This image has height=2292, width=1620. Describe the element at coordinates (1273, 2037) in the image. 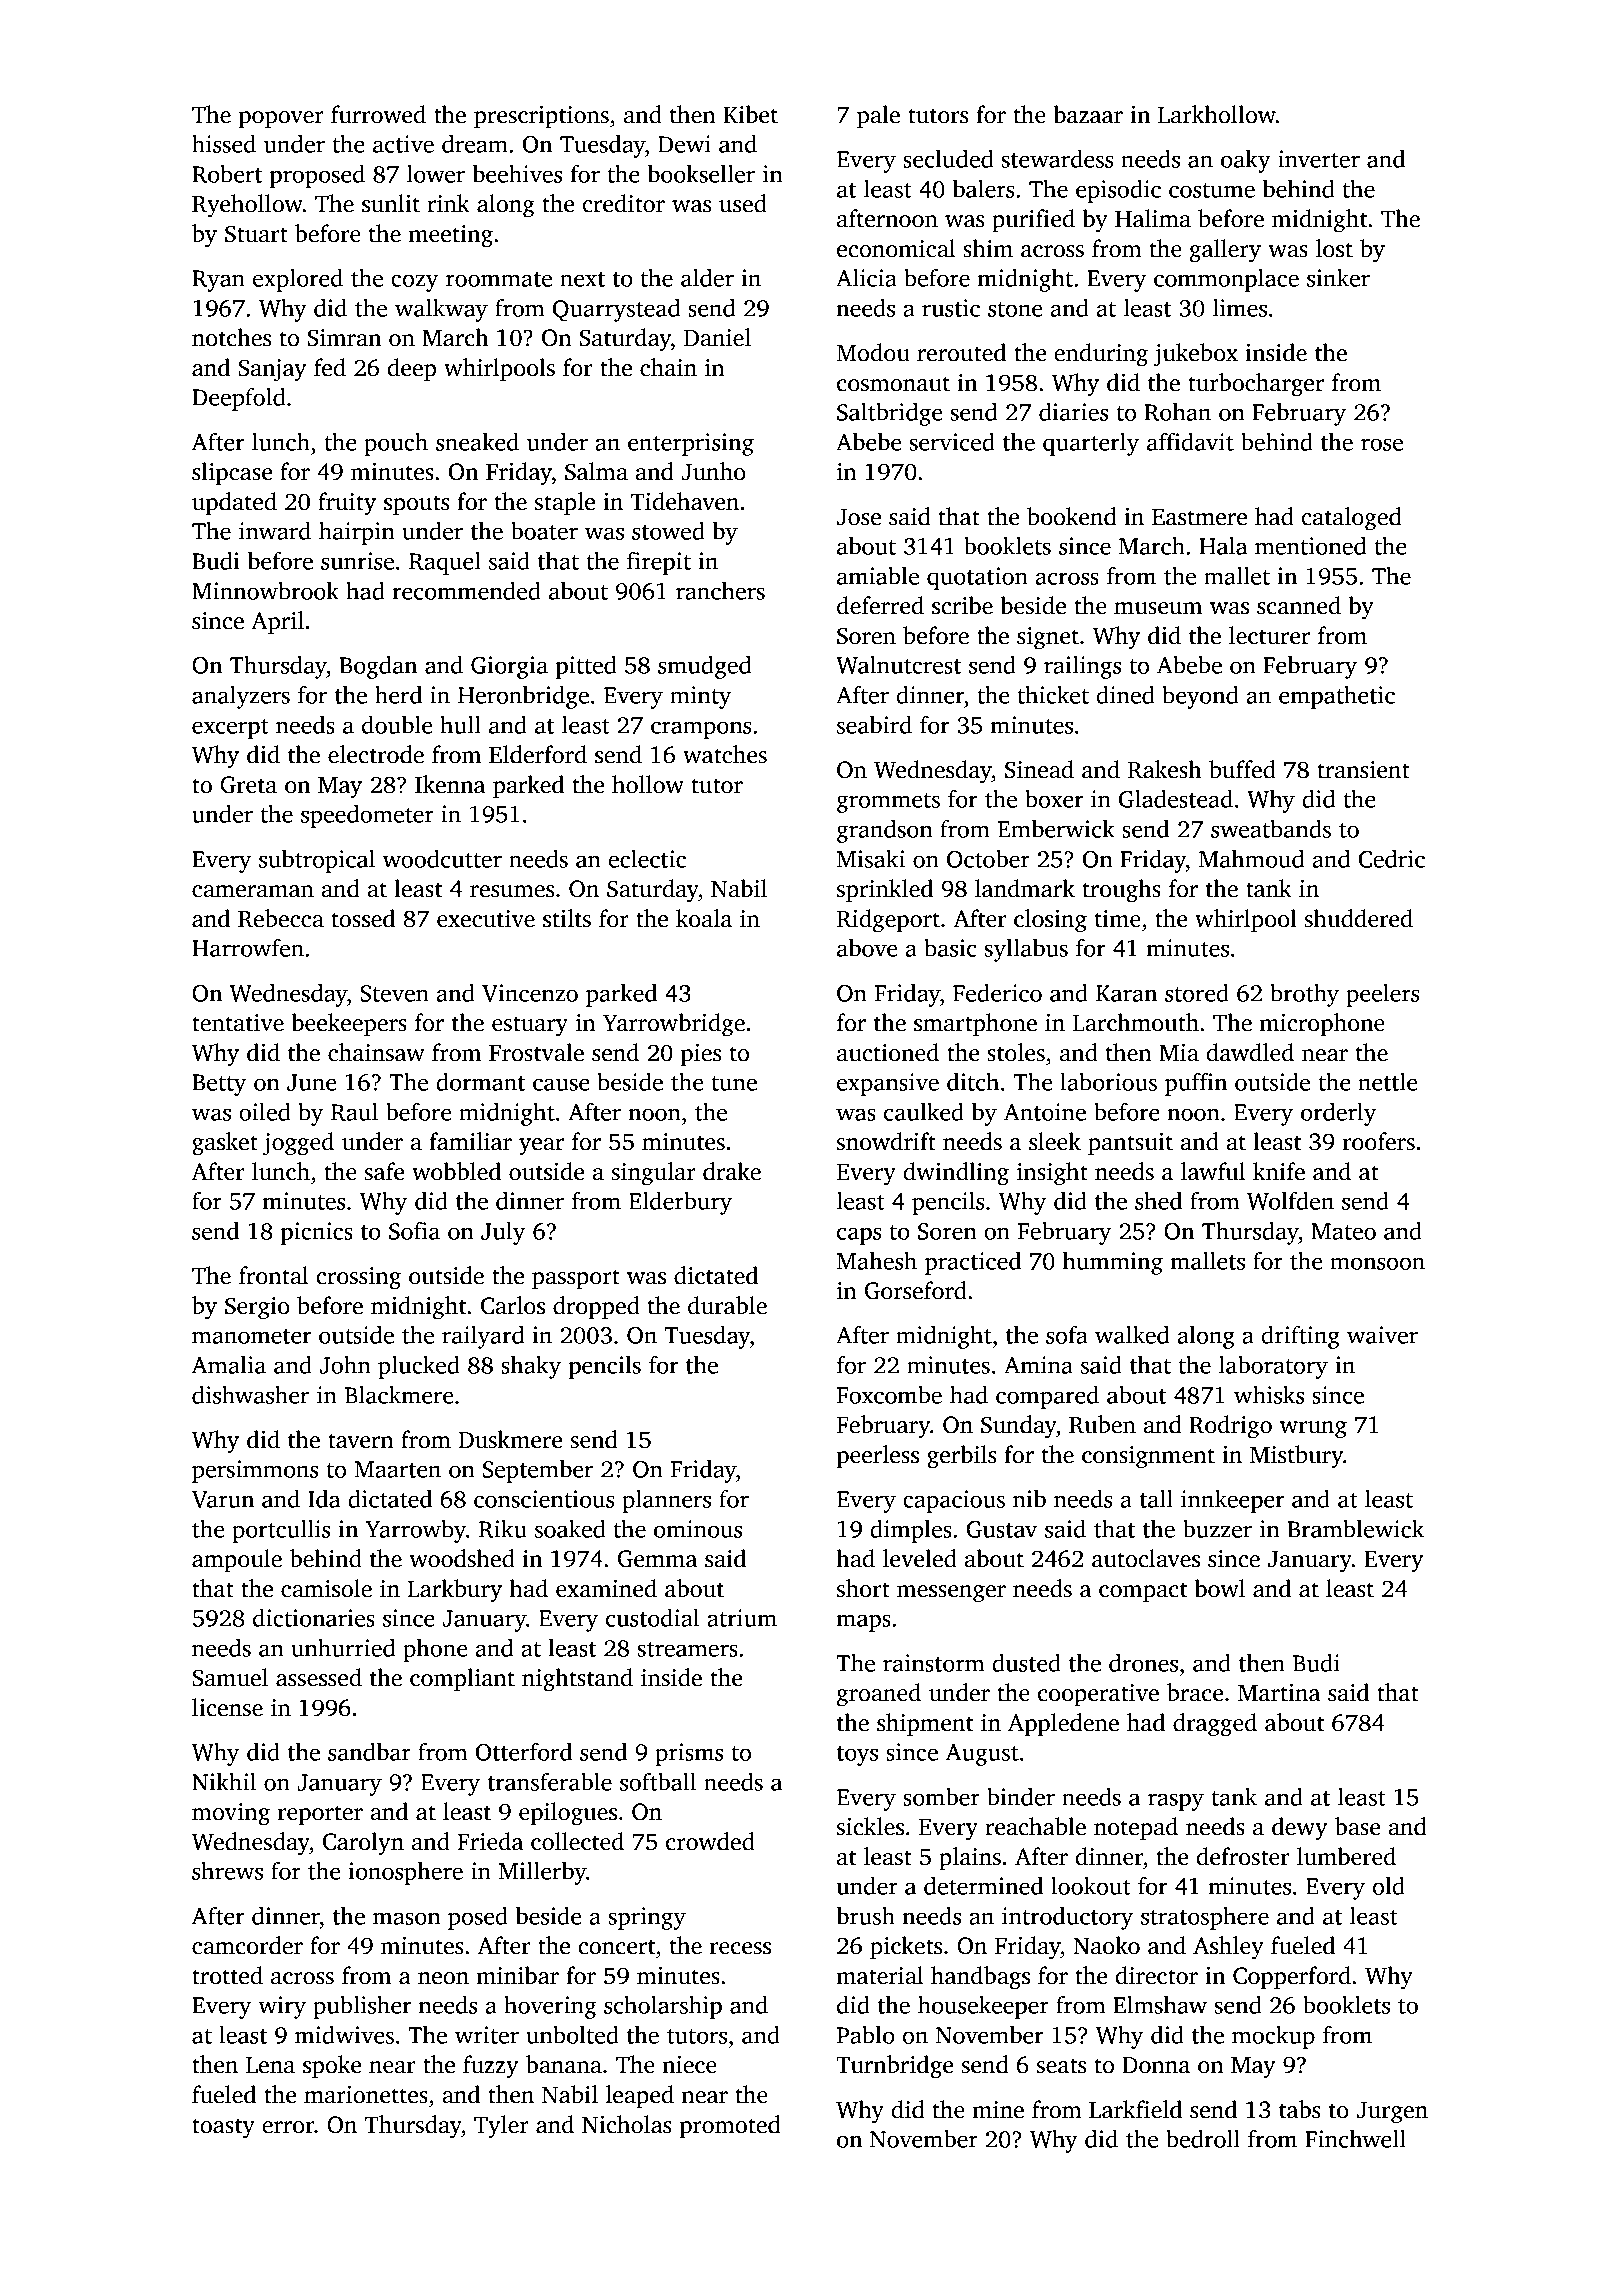

I see `mockup` at that location.
